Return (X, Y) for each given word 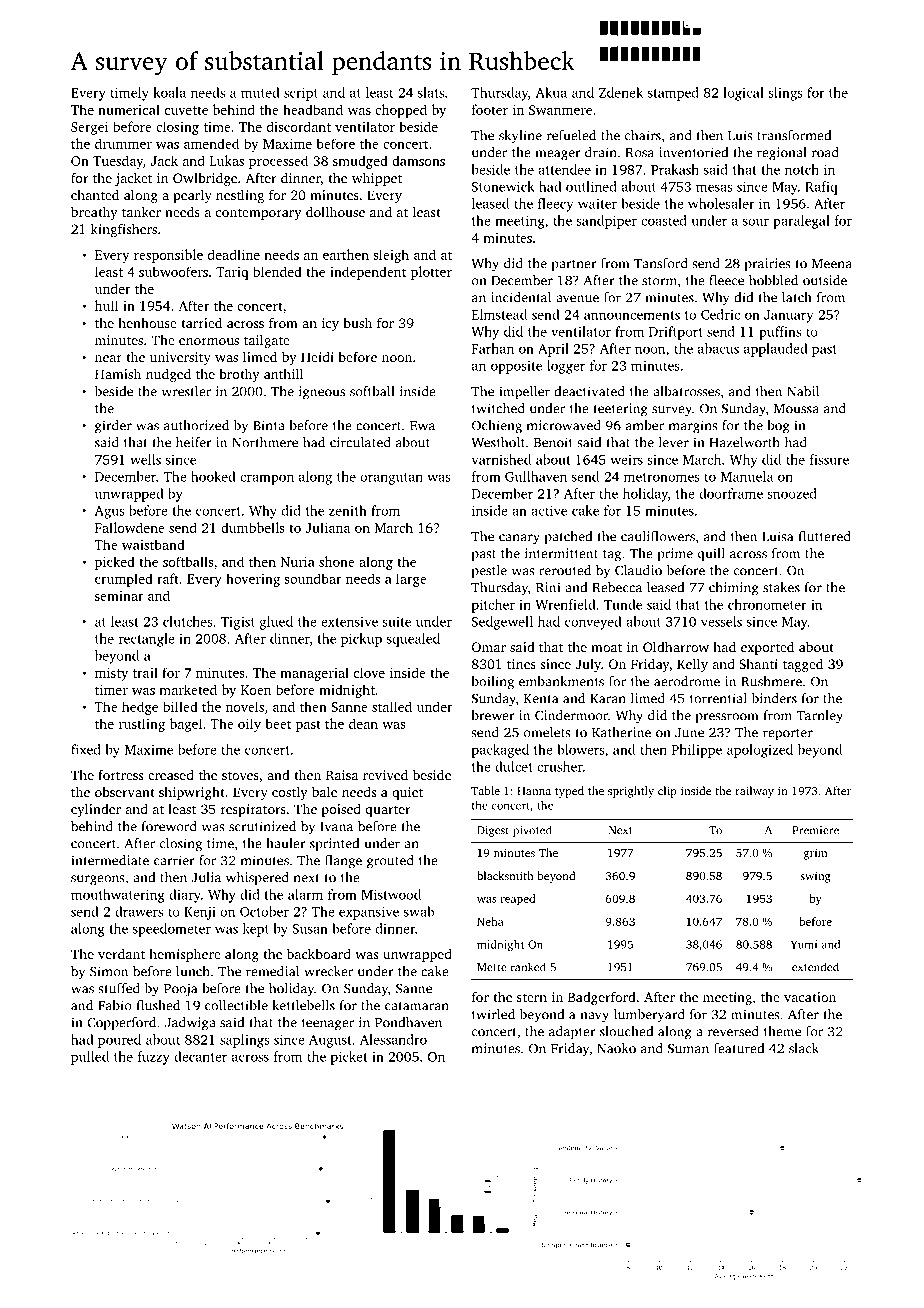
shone (337, 561)
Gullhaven (536, 476)
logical (743, 94)
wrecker (328, 971)
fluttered (825, 536)
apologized (760, 751)
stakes (781, 587)
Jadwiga (190, 1024)
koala (170, 92)
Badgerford (602, 998)
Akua (551, 92)
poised (341, 810)
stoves (240, 775)
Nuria (298, 562)
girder (113, 427)
